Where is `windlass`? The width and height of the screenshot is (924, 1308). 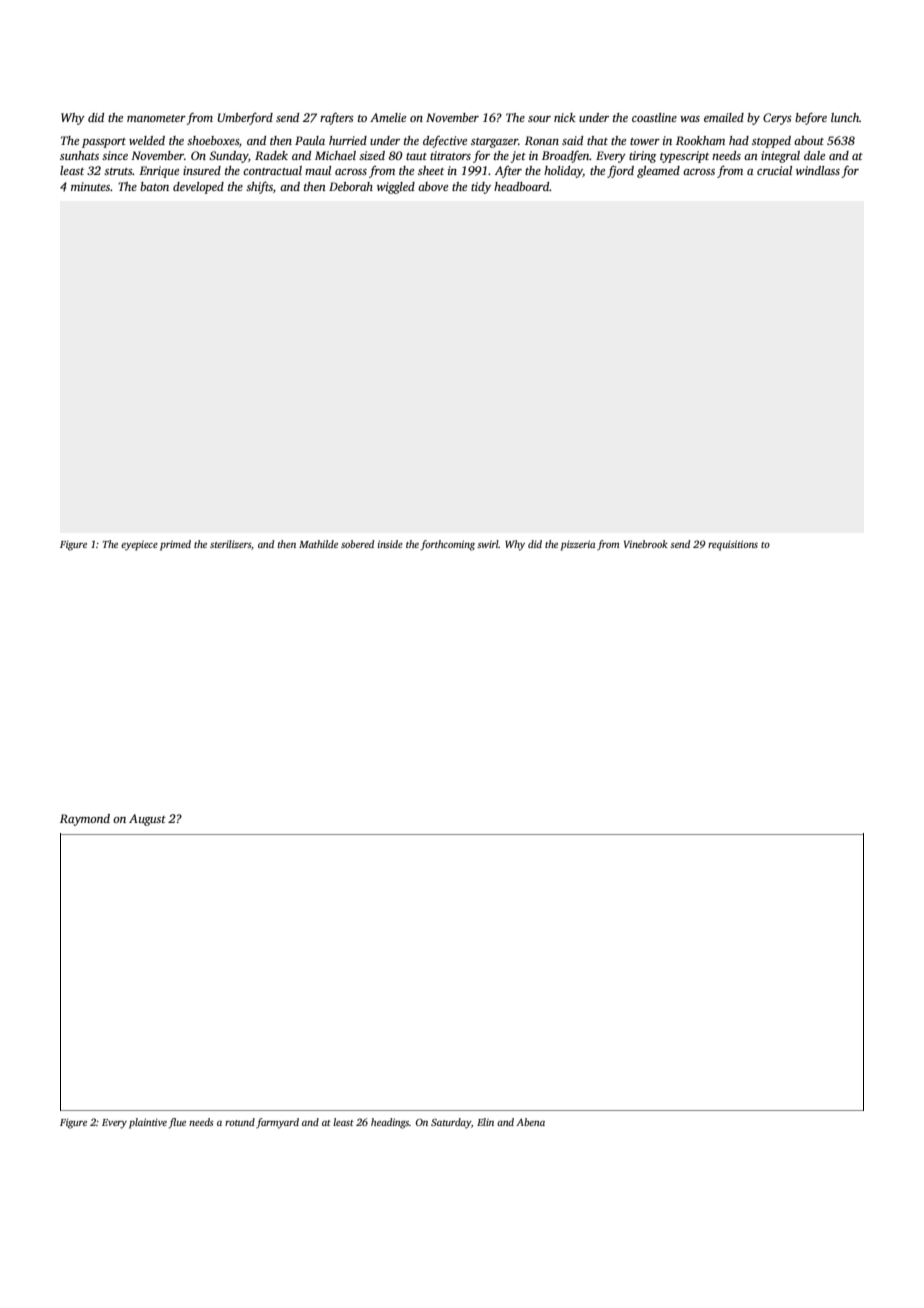
windlass is located at coordinates (818, 170).
